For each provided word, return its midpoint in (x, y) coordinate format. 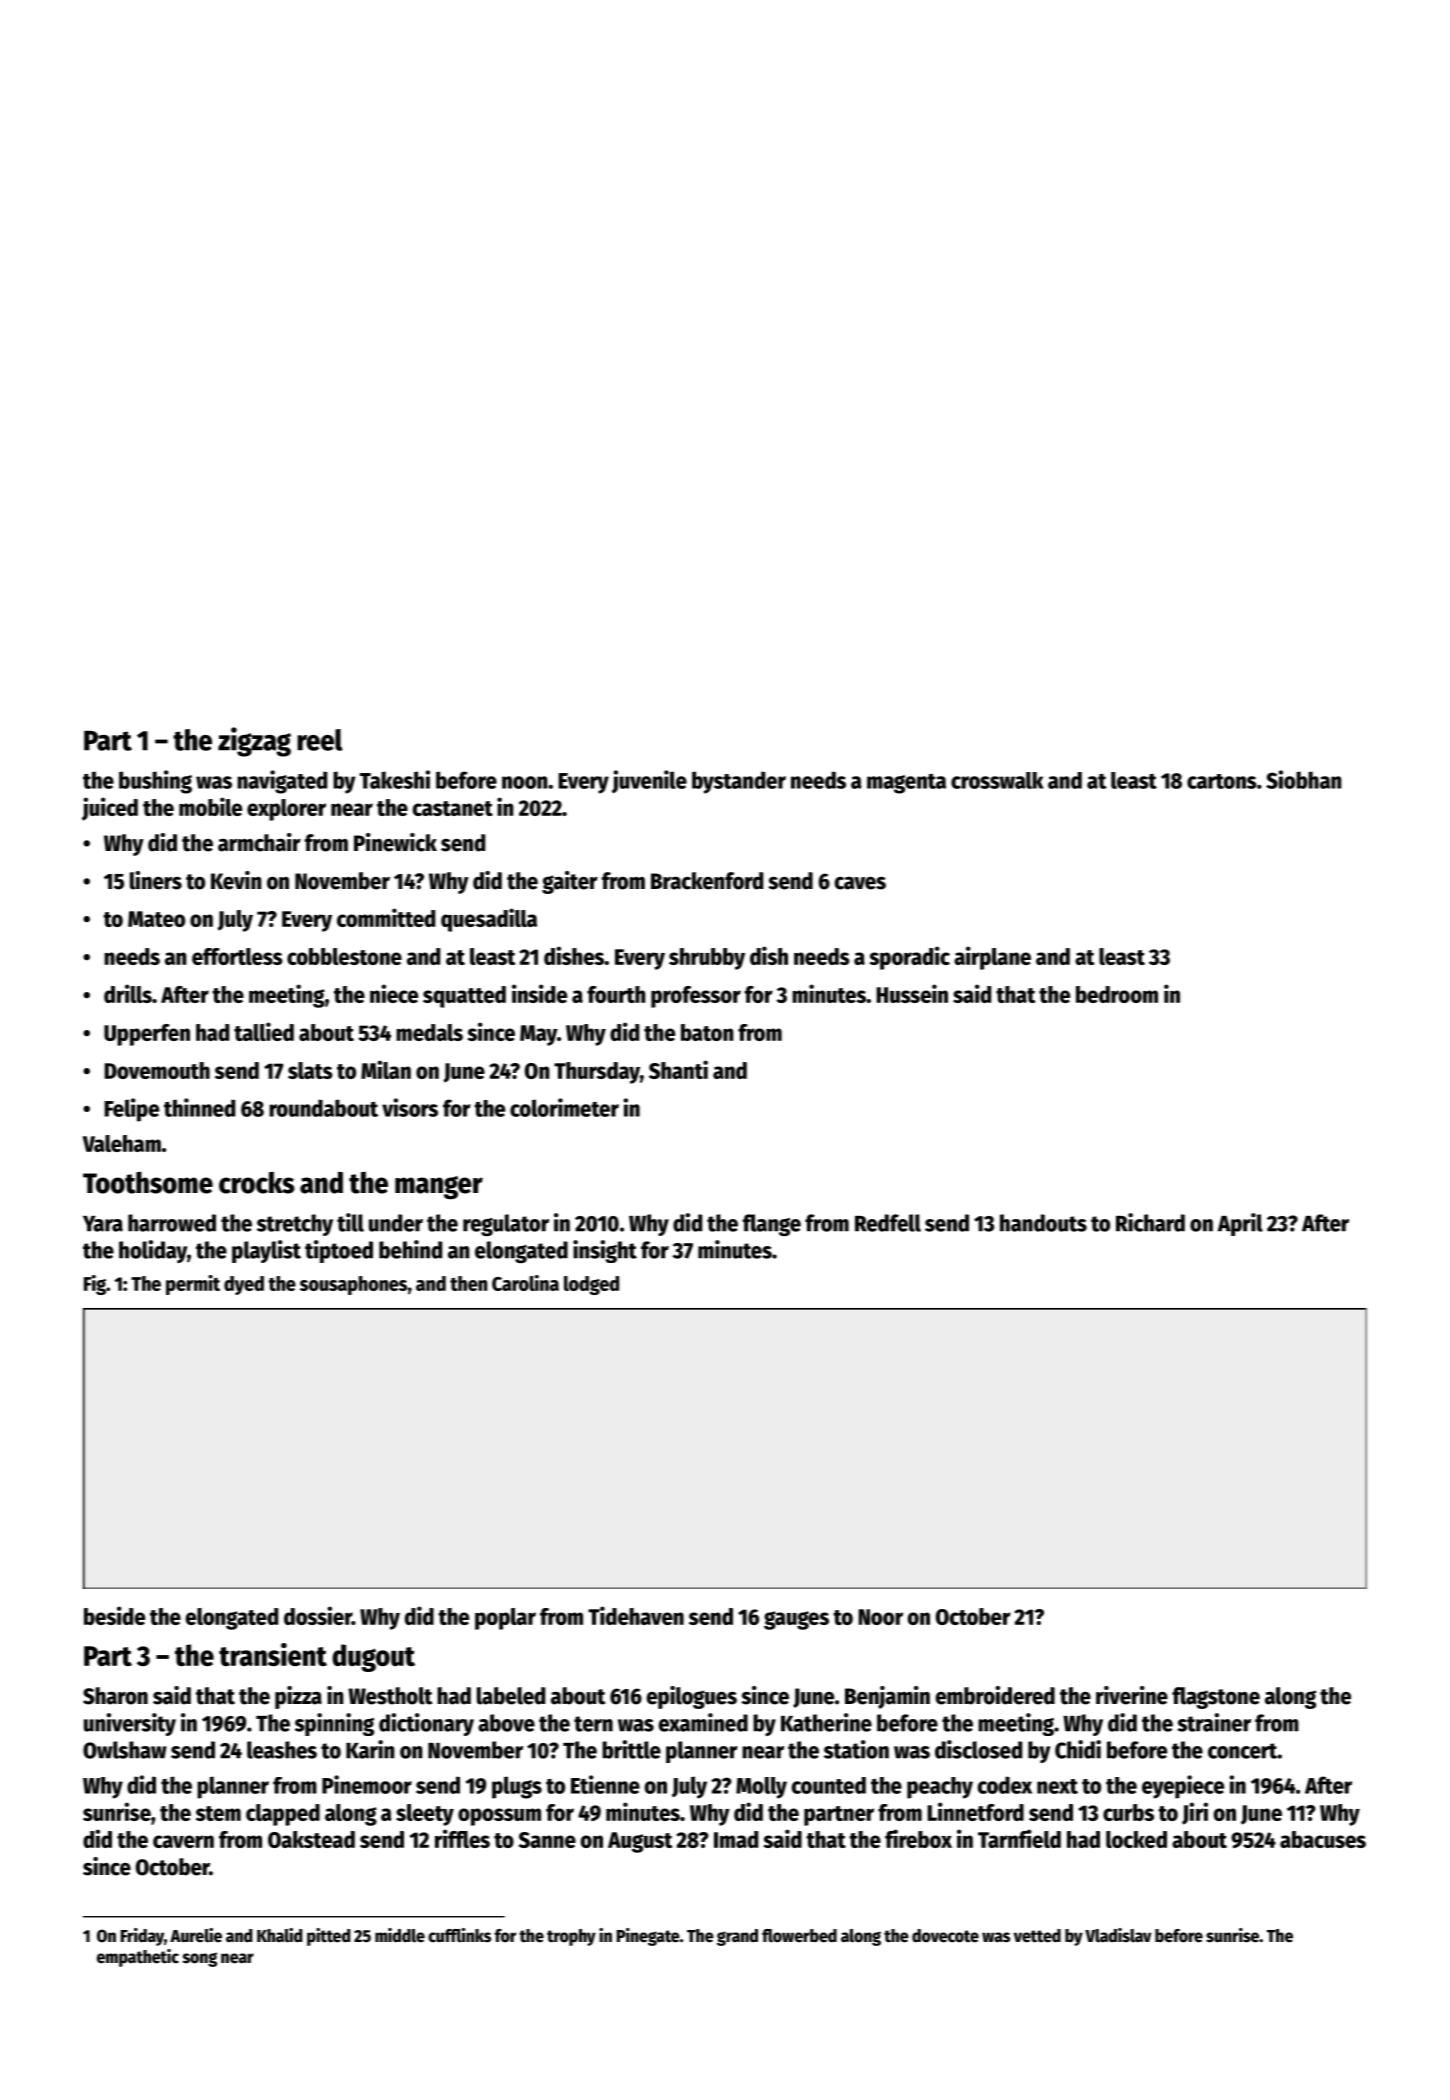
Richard (1150, 1222)
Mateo (156, 919)
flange (772, 1225)
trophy (571, 1937)
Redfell (888, 1223)
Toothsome (148, 1183)
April (1240, 1224)
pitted (328, 1937)
